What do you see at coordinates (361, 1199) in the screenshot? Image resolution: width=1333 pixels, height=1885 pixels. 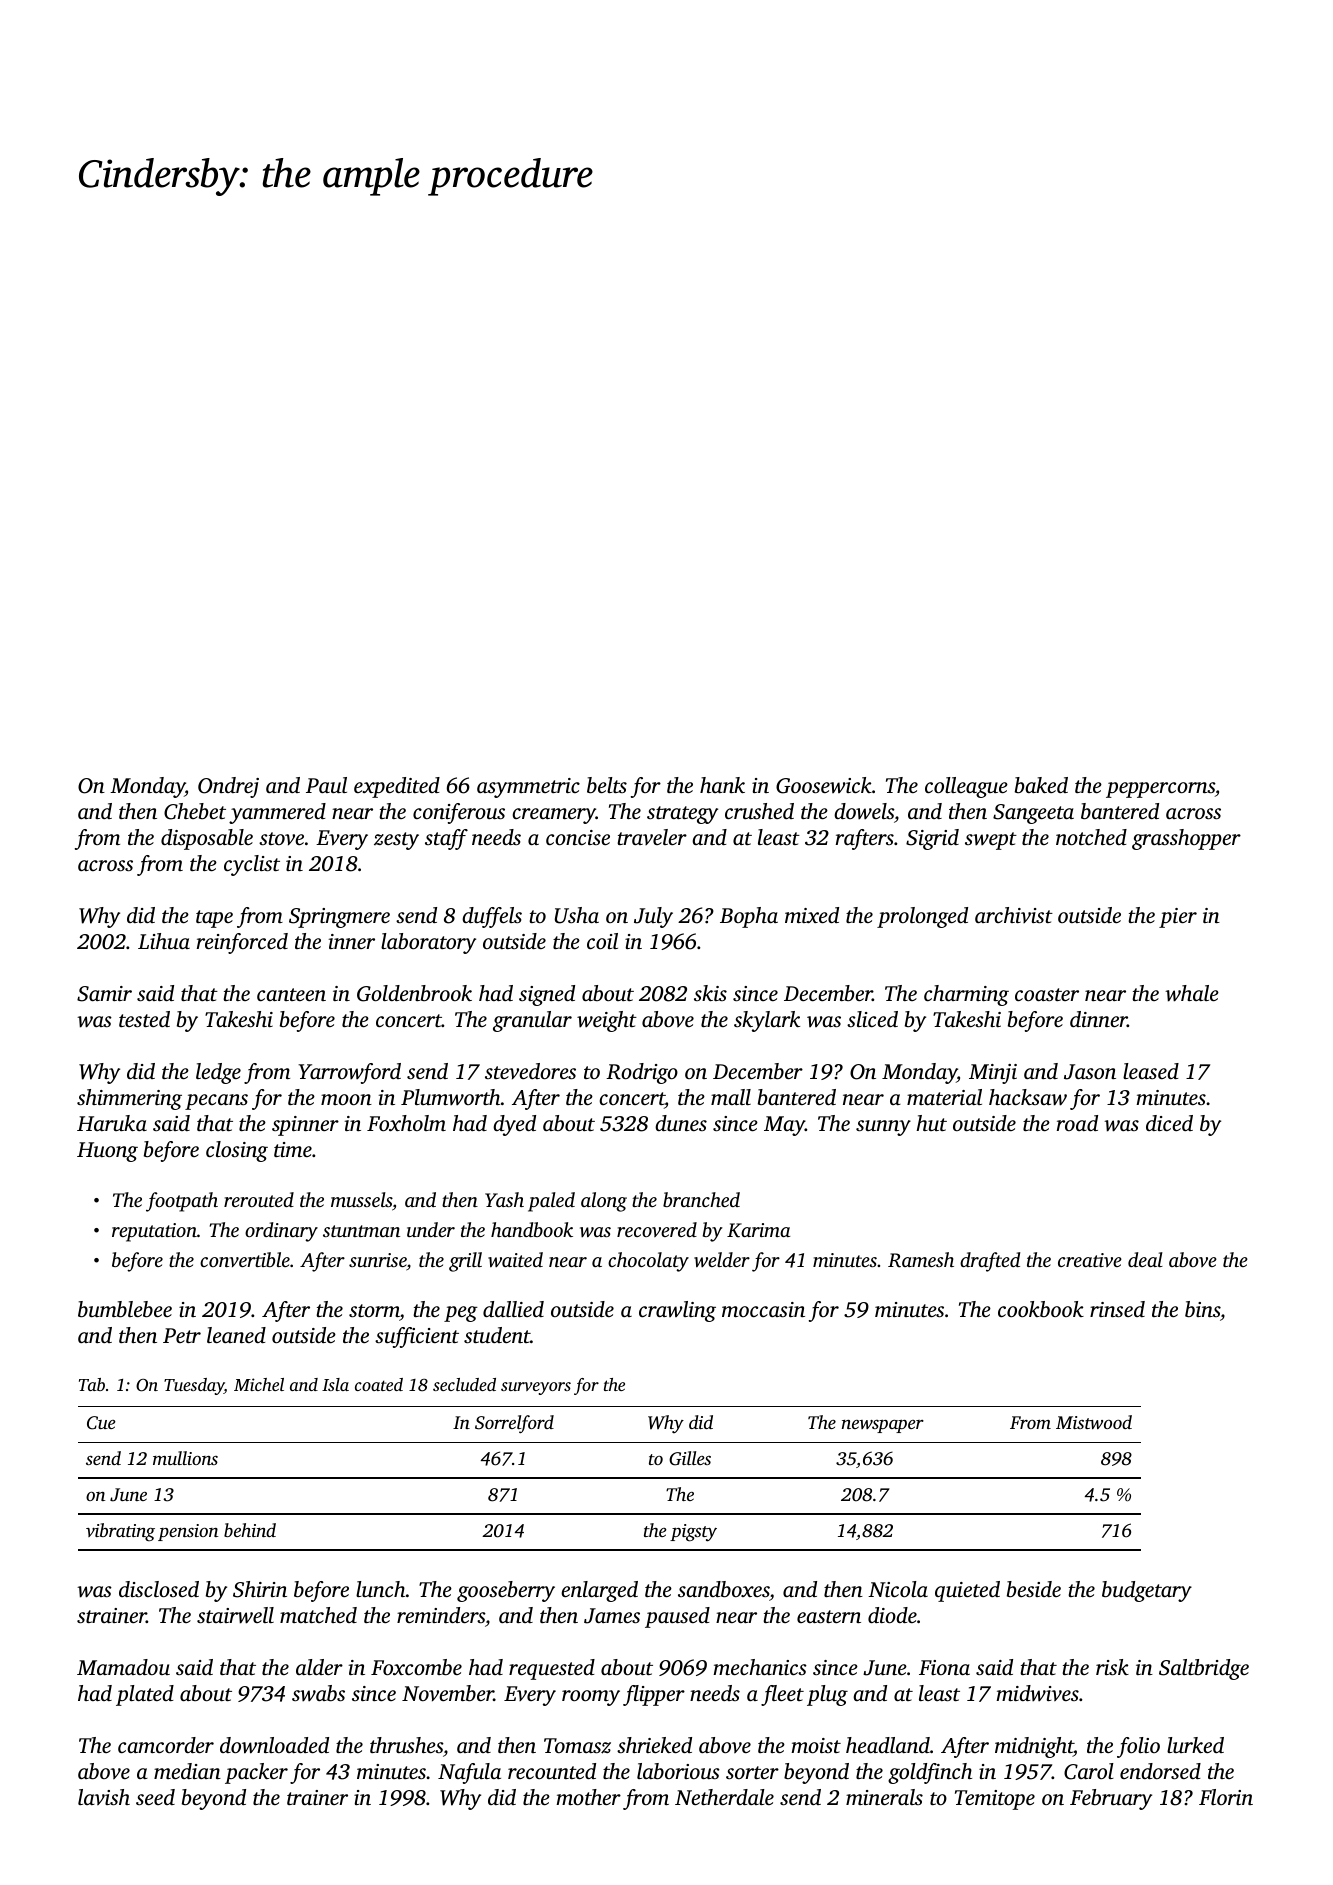 I see `mussels` at bounding box center [361, 1199].
